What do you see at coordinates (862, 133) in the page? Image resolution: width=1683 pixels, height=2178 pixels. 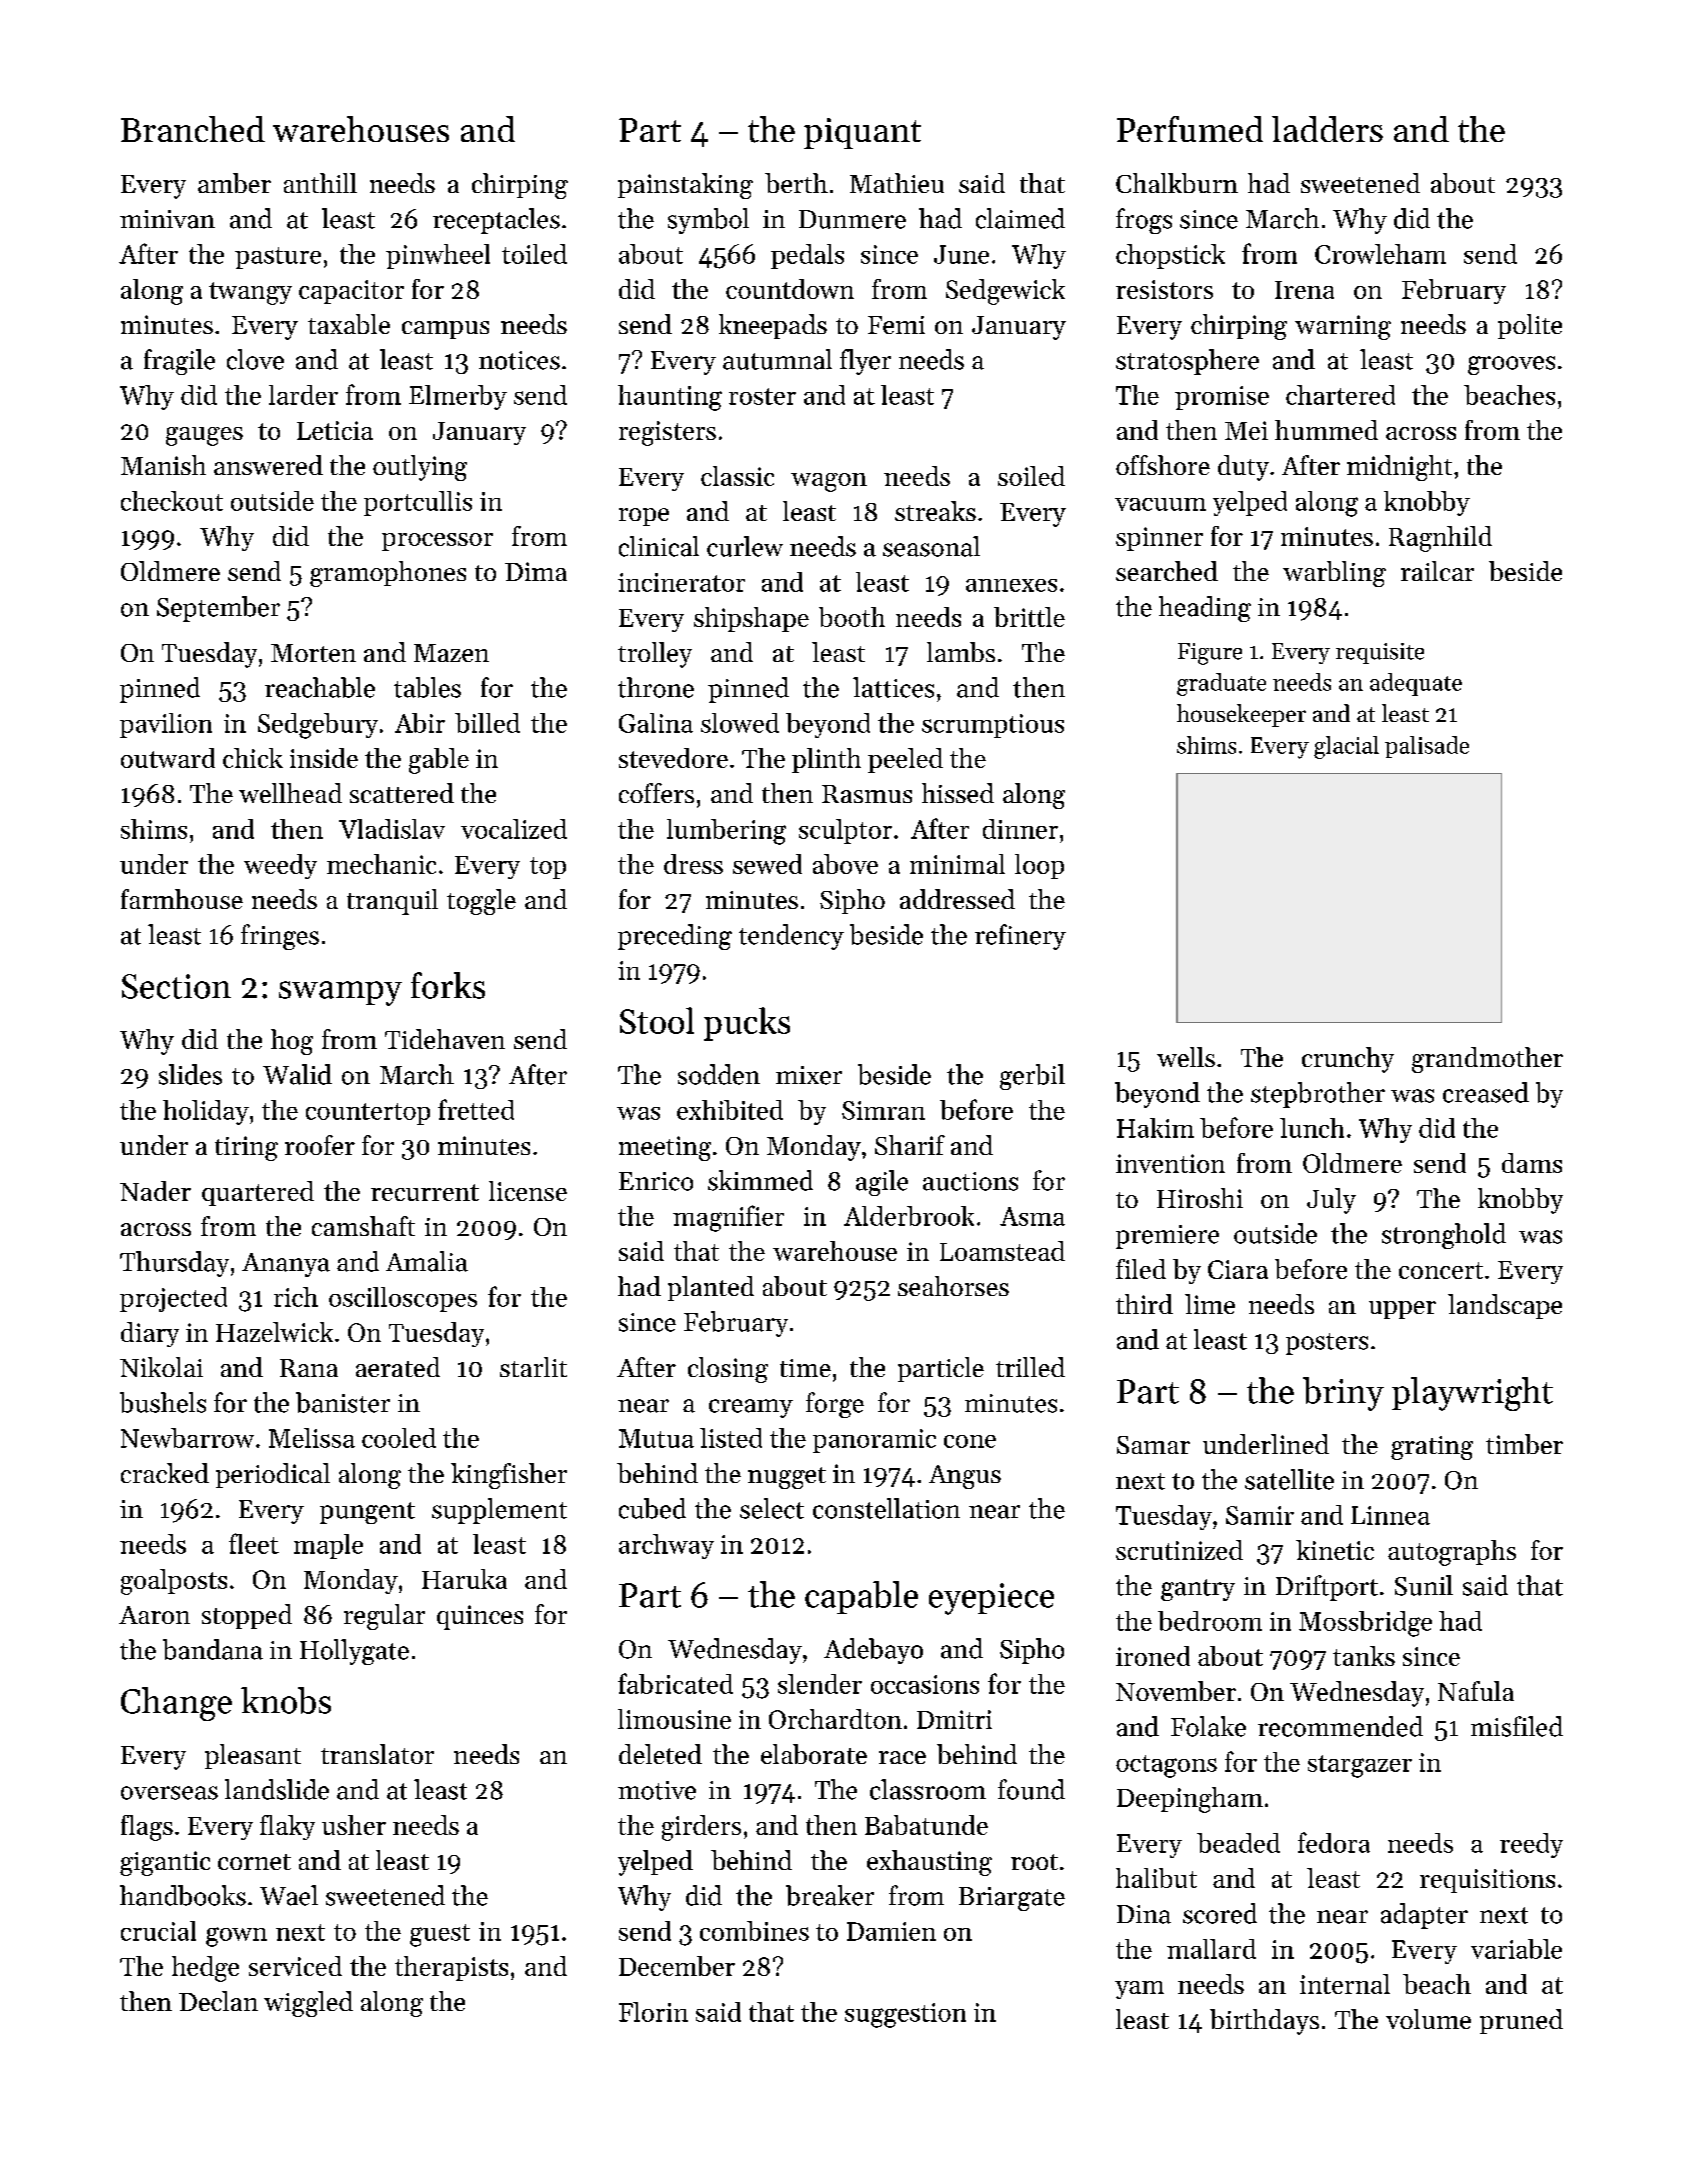 I see `piquant` at bounding box center [862, 133].
